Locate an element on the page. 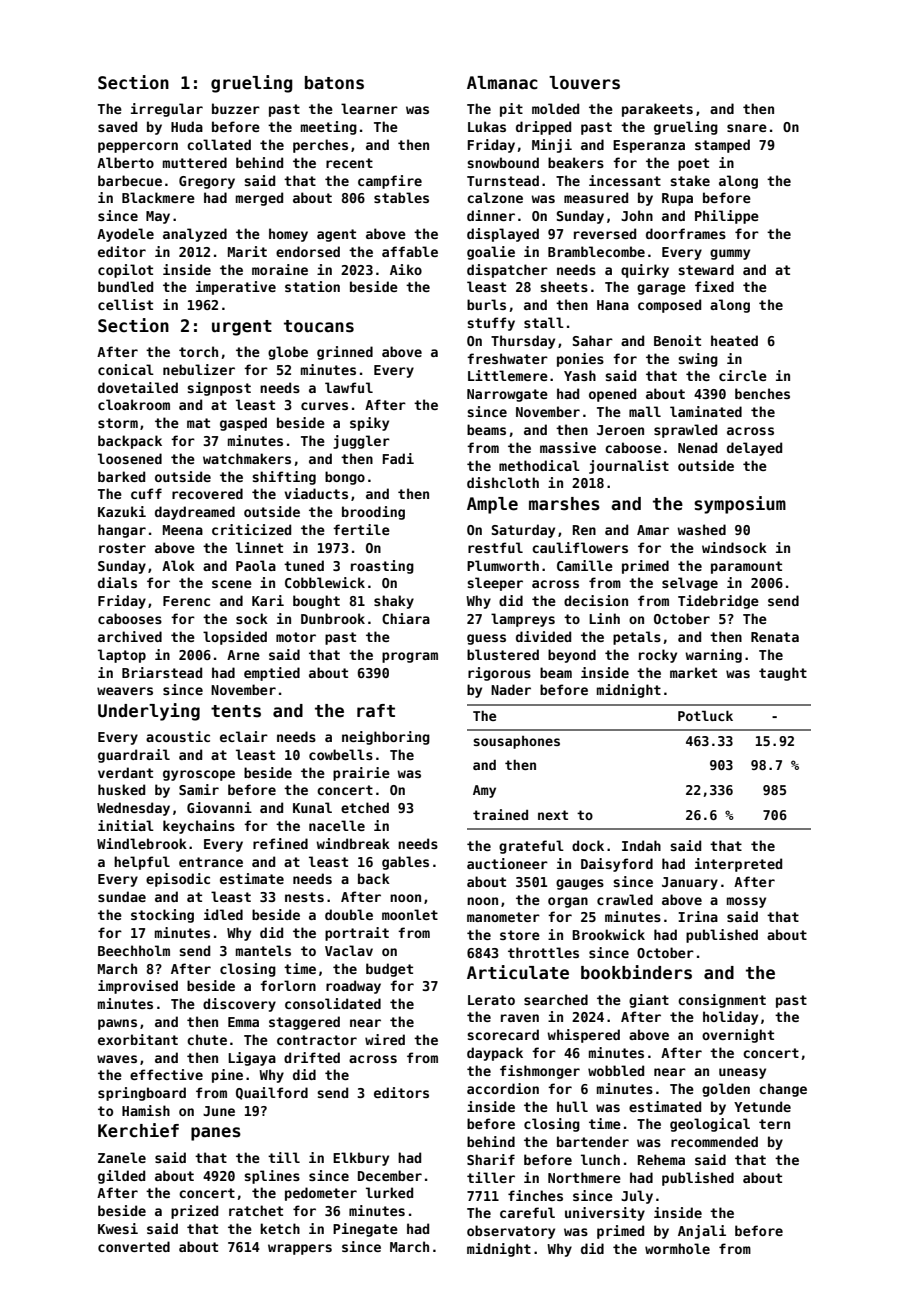 The width and height of the image is (908, 1316). observatory is located at coordinates (511, 1232).
